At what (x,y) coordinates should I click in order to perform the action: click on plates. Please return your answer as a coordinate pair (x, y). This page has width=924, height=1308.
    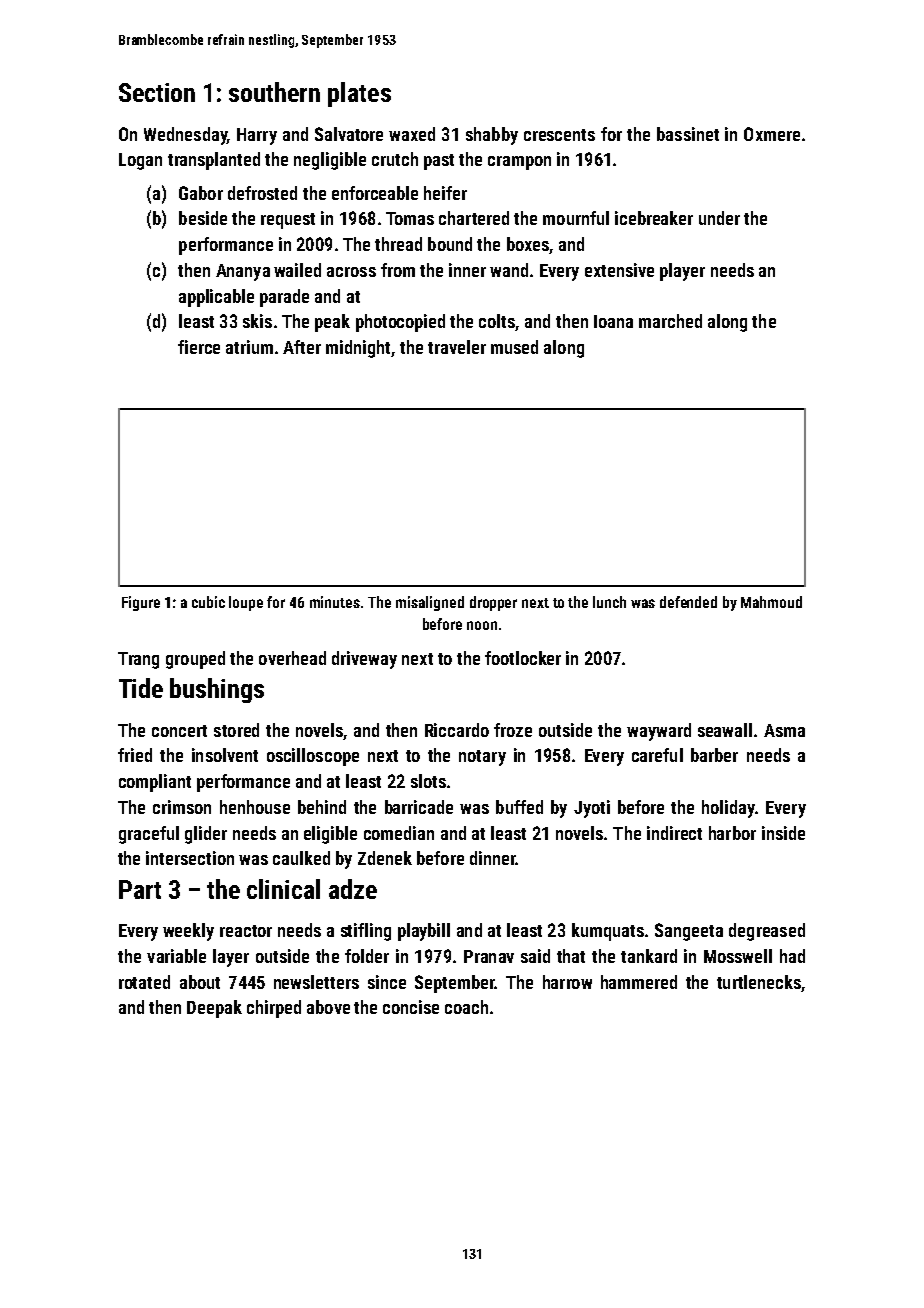
    Looking at the image, I should click on (359, 94).
